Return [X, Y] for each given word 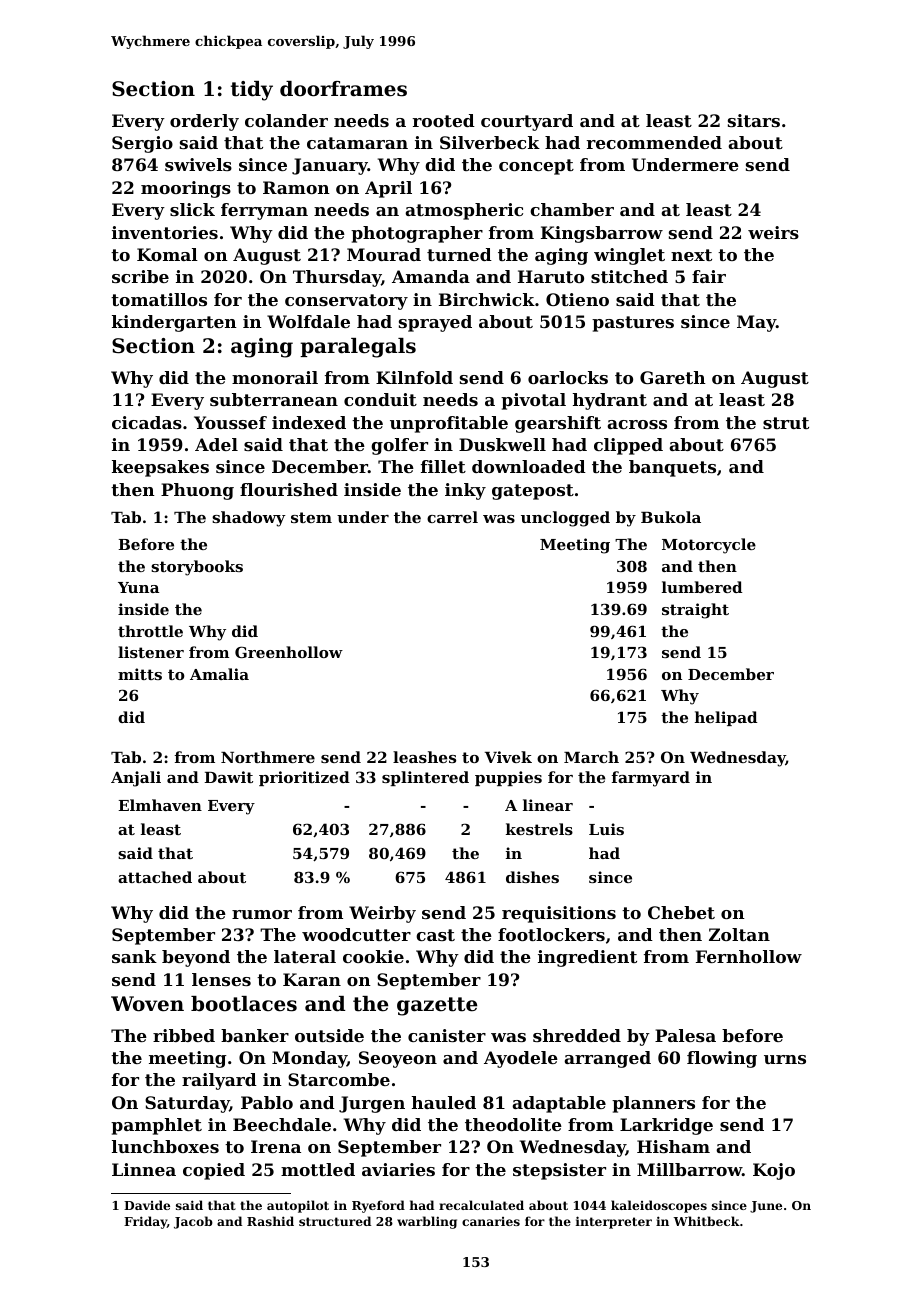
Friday [145, 1222]
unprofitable [449, 424]
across [637, 424]
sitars [754, 120]
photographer [417, 234]
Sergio [142, 144]
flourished [289, 489]
